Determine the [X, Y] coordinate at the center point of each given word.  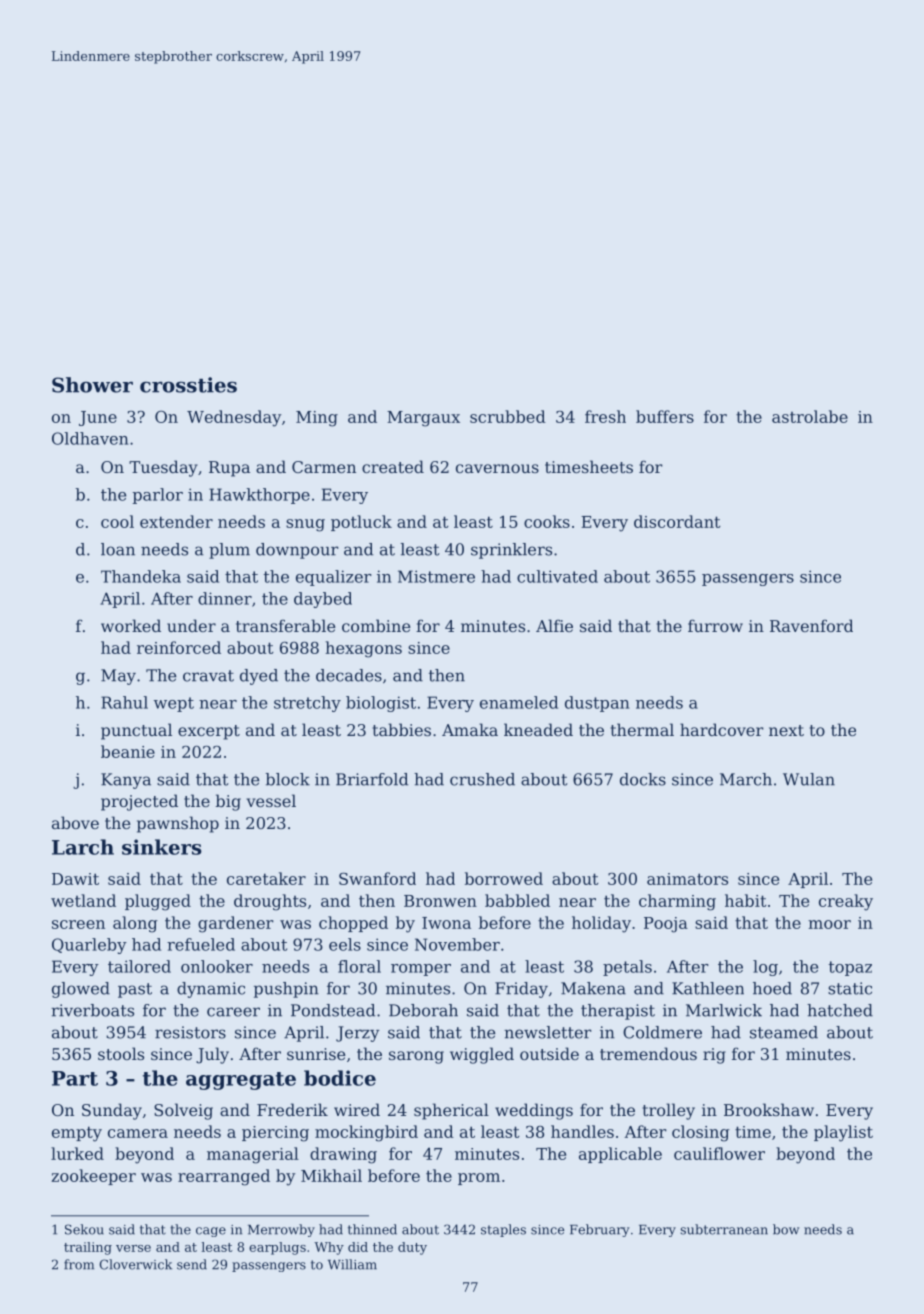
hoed [772, 988]
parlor [158, 496]
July [212, 1055]
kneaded [538, 729]
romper [421, 970]
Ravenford [811, 625]
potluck [361, 523]
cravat [208, 676]
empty [77, 1134]
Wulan [809, 779]
